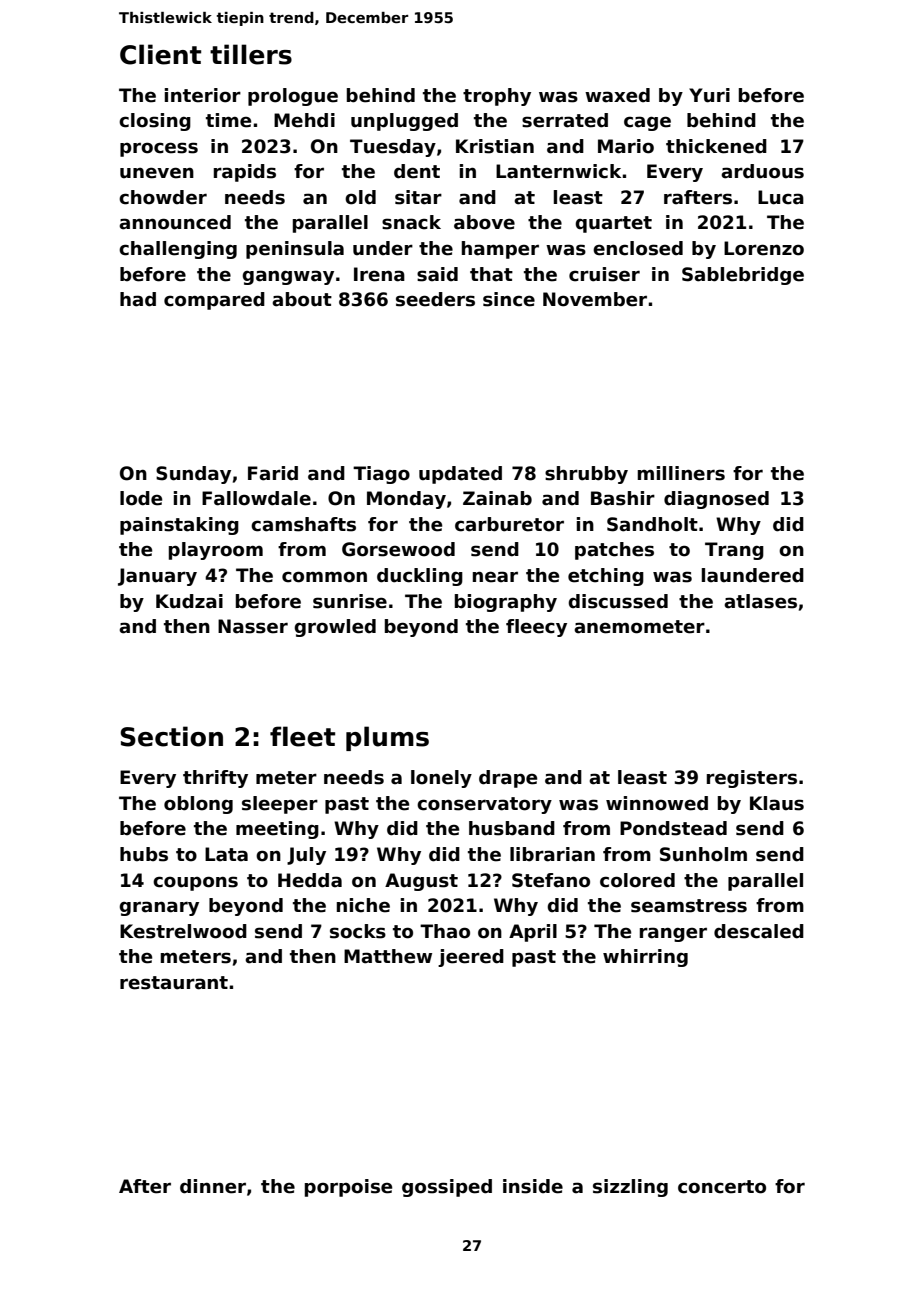 The image size is (924, 1308). What do you see at coordinates (213, 1186) in the screenshot?
I see `dinner` at bounding box center [213, 1186].
